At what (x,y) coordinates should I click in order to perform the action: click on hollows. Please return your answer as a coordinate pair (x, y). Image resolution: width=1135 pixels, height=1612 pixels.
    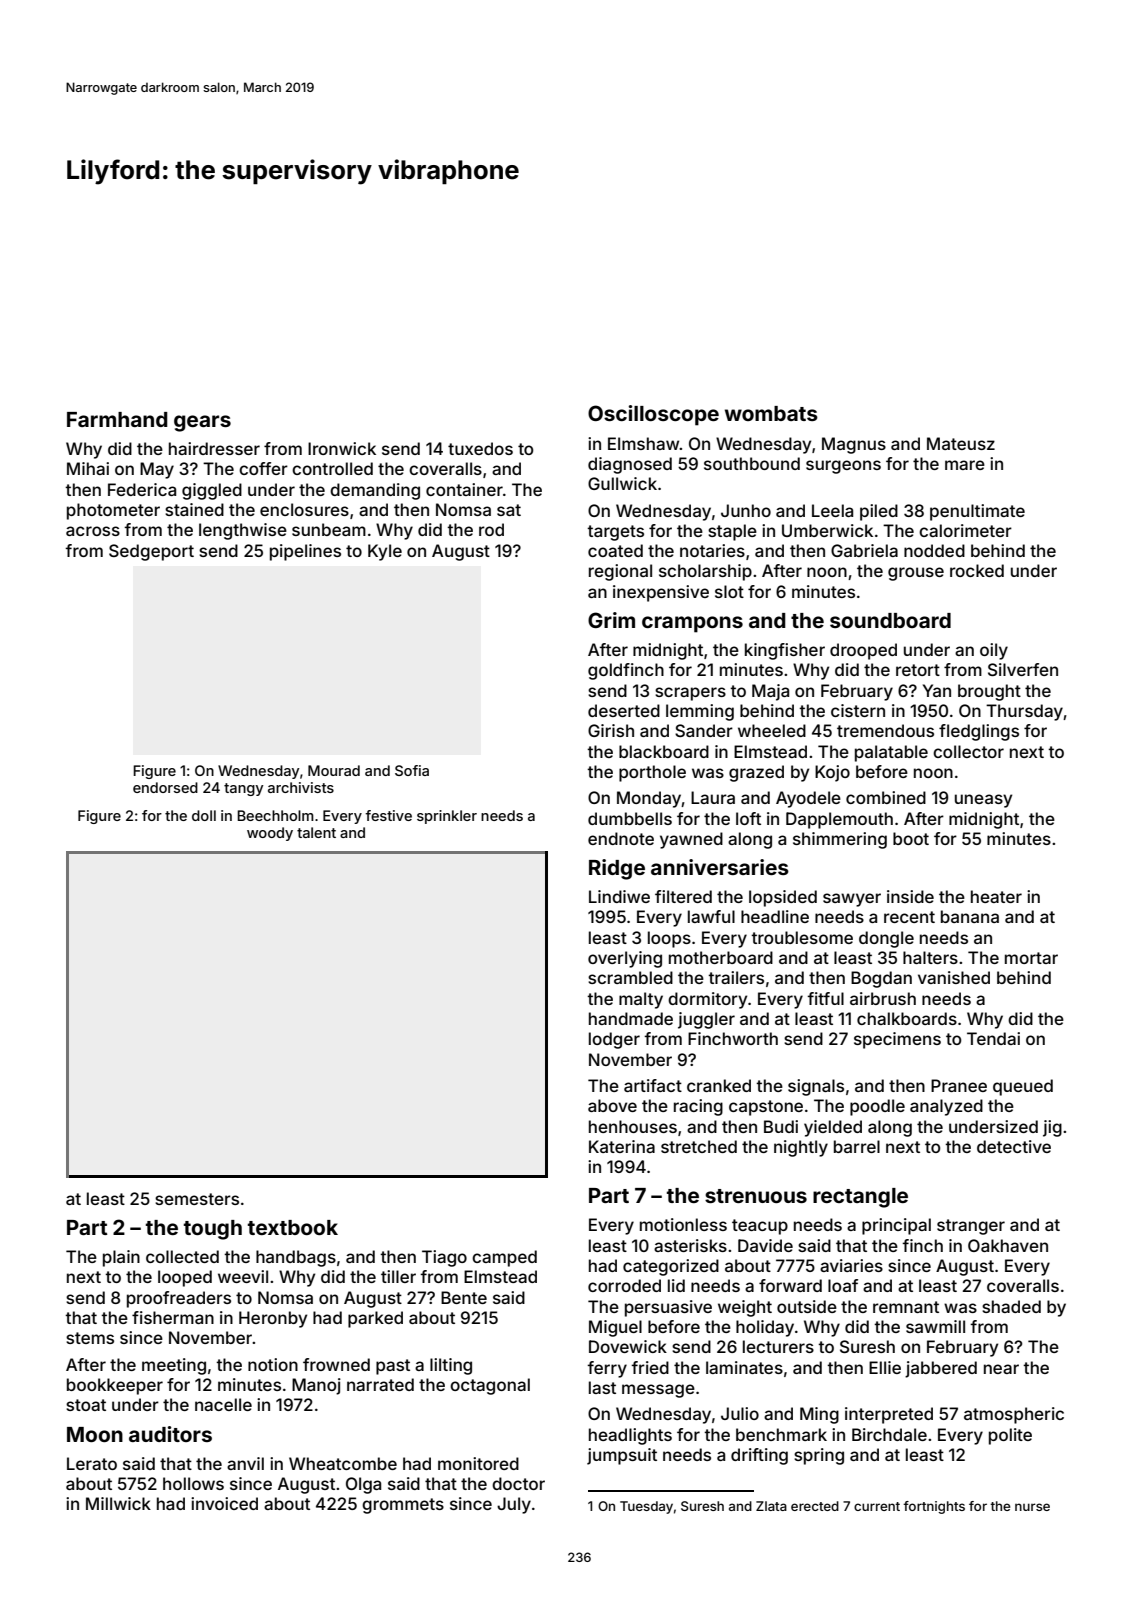
    Looking at the image, I should click on (193, 1483).
